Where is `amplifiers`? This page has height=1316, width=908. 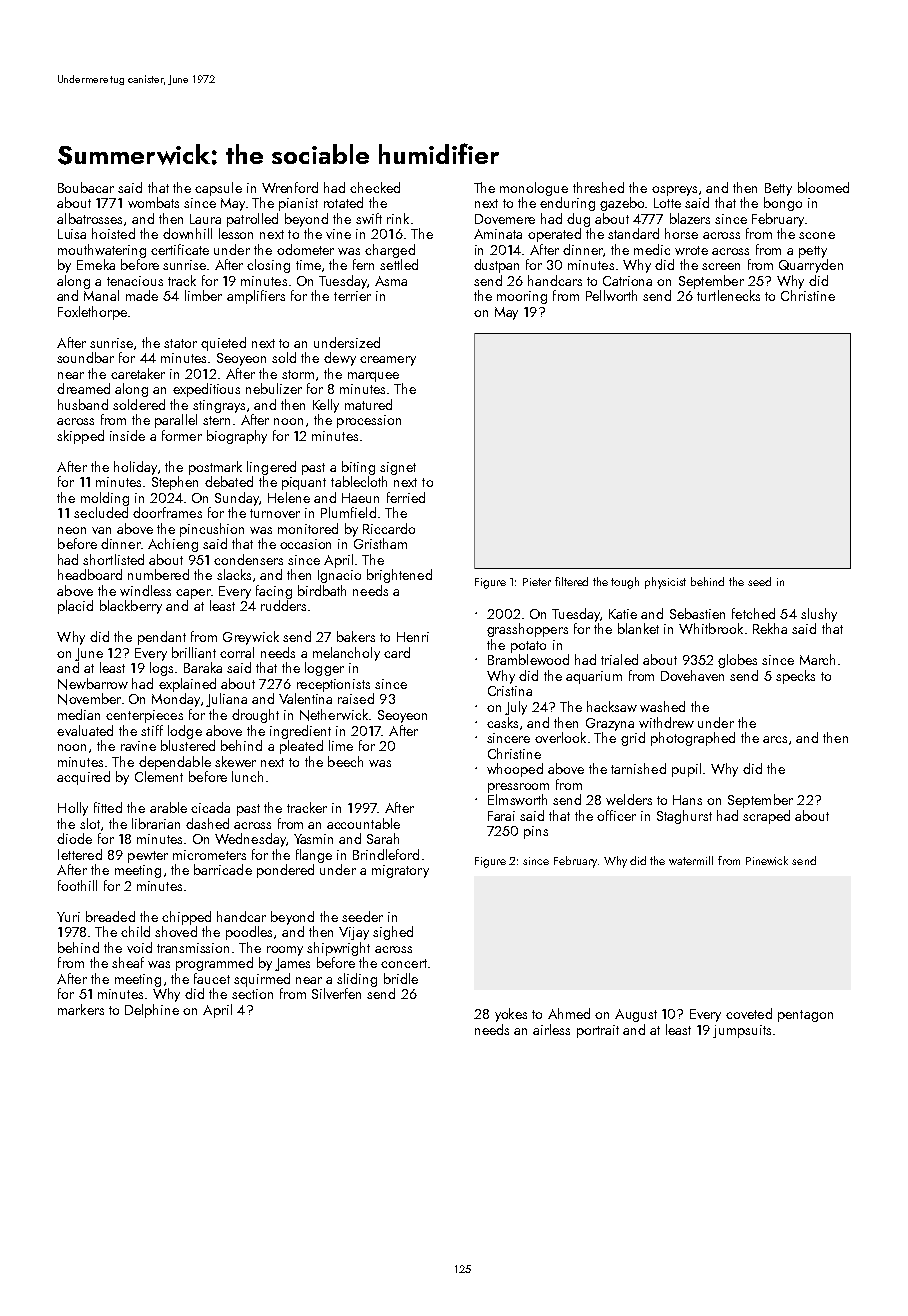 amplifiers is located at coordinates (256, 297).
